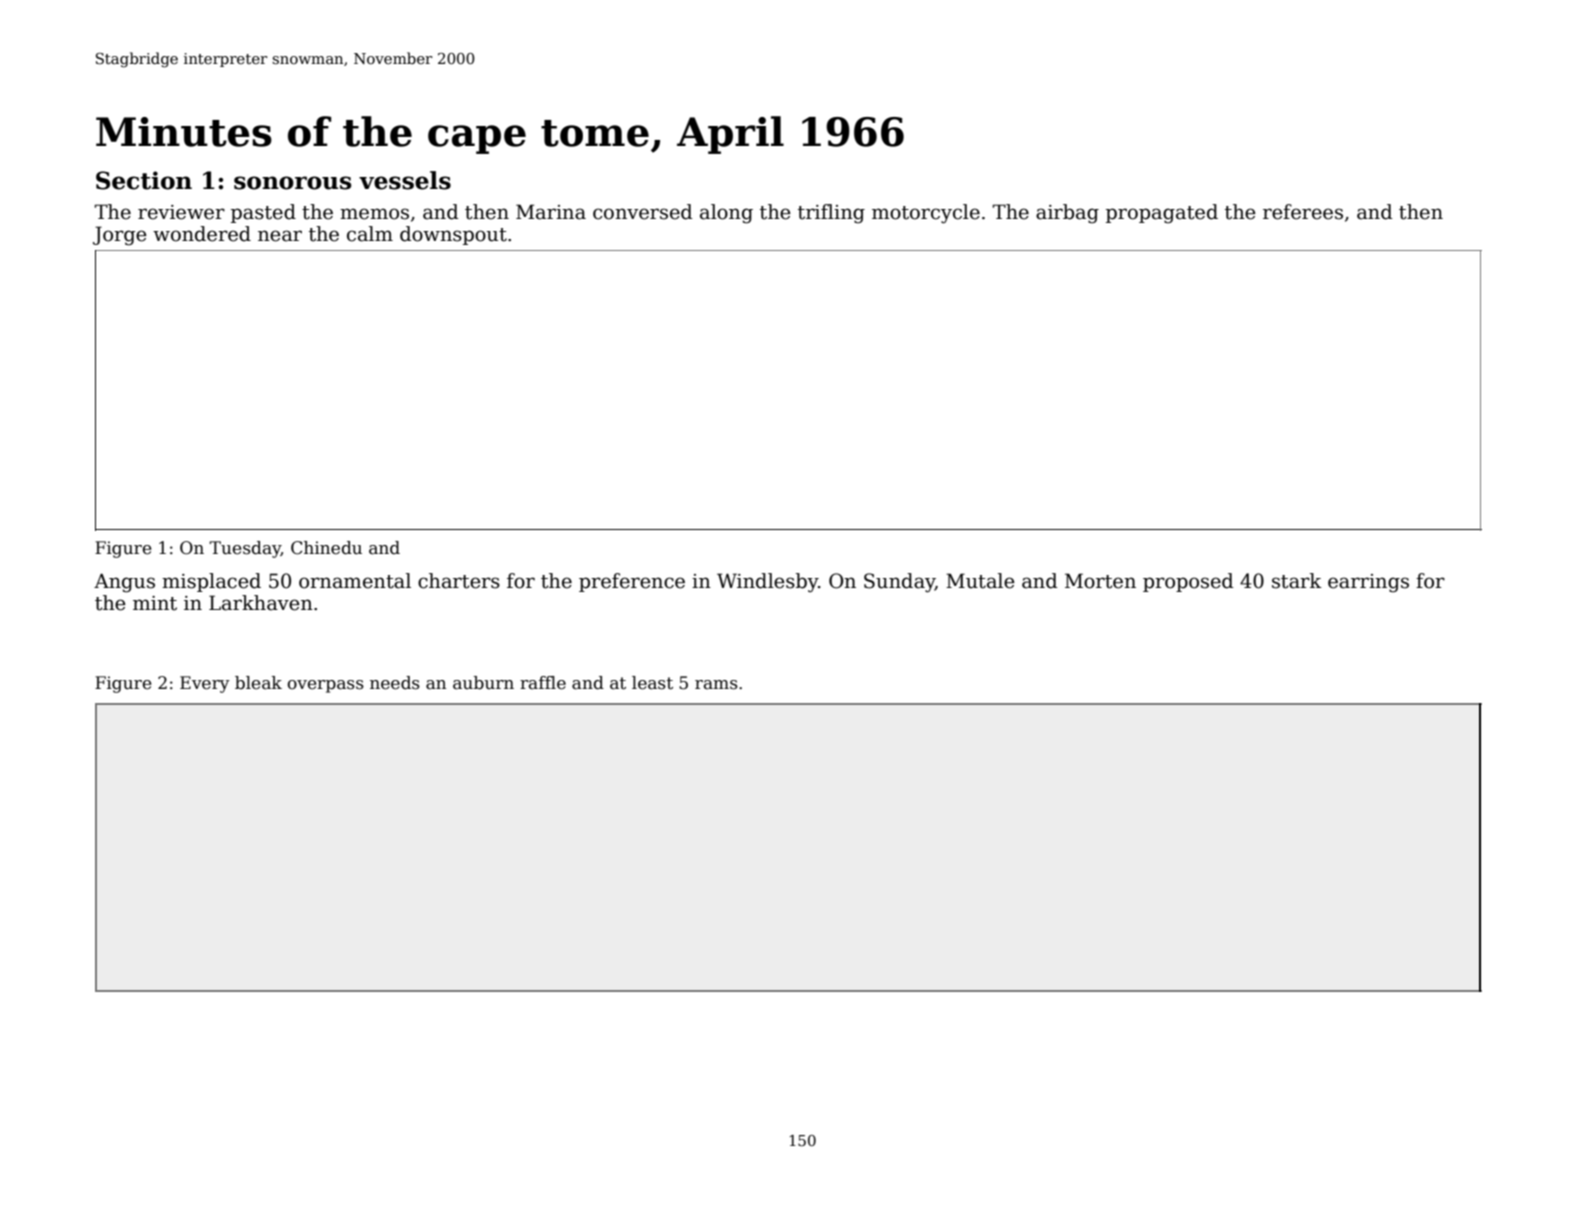 The width and height of the image is (1576, 1218). What do you see at coordinates (926, 214) in the image?
I see `motorcycle` at bounding box center [926, 214].
